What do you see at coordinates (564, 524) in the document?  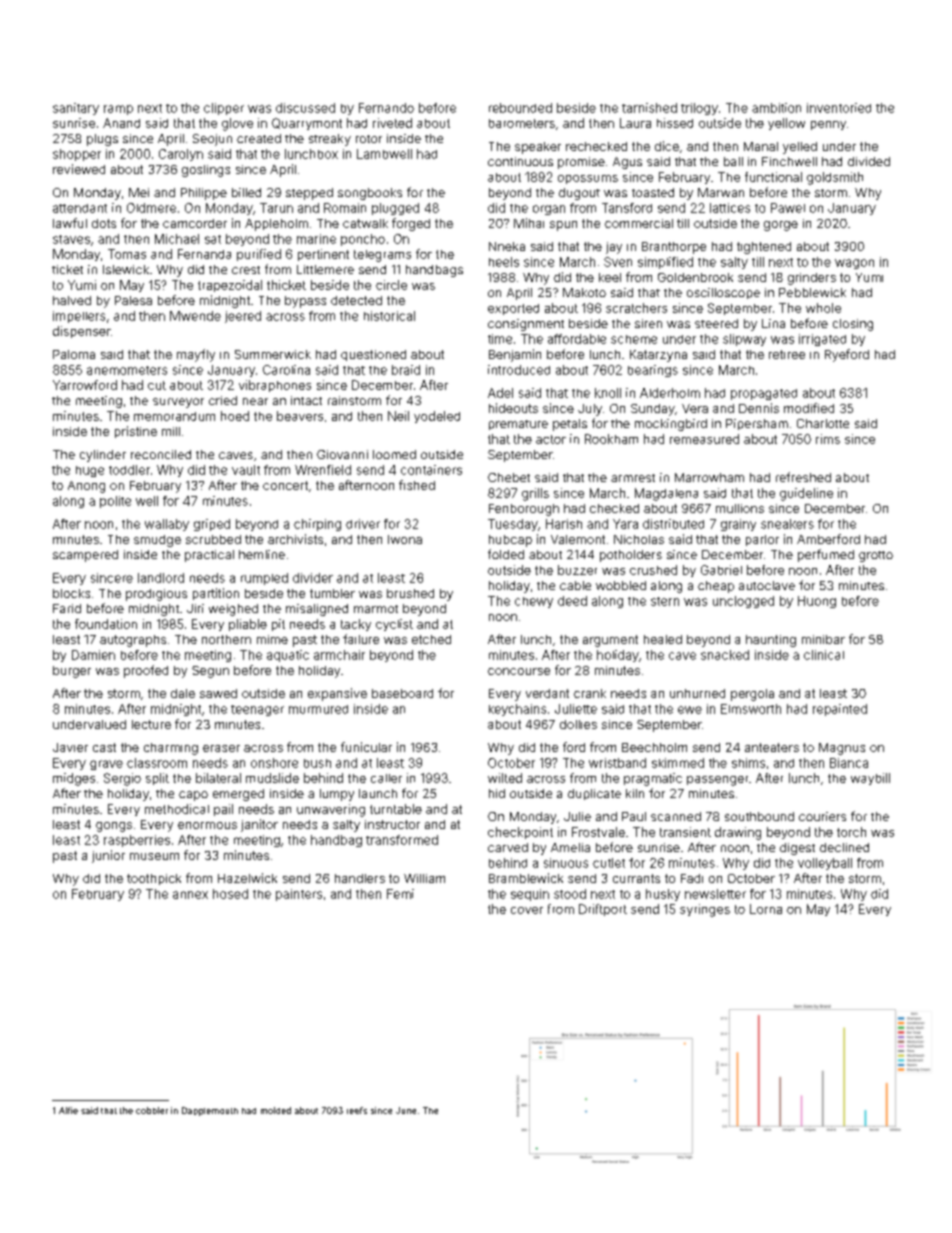 I see `Harish` at bounding box center [564, 524].
